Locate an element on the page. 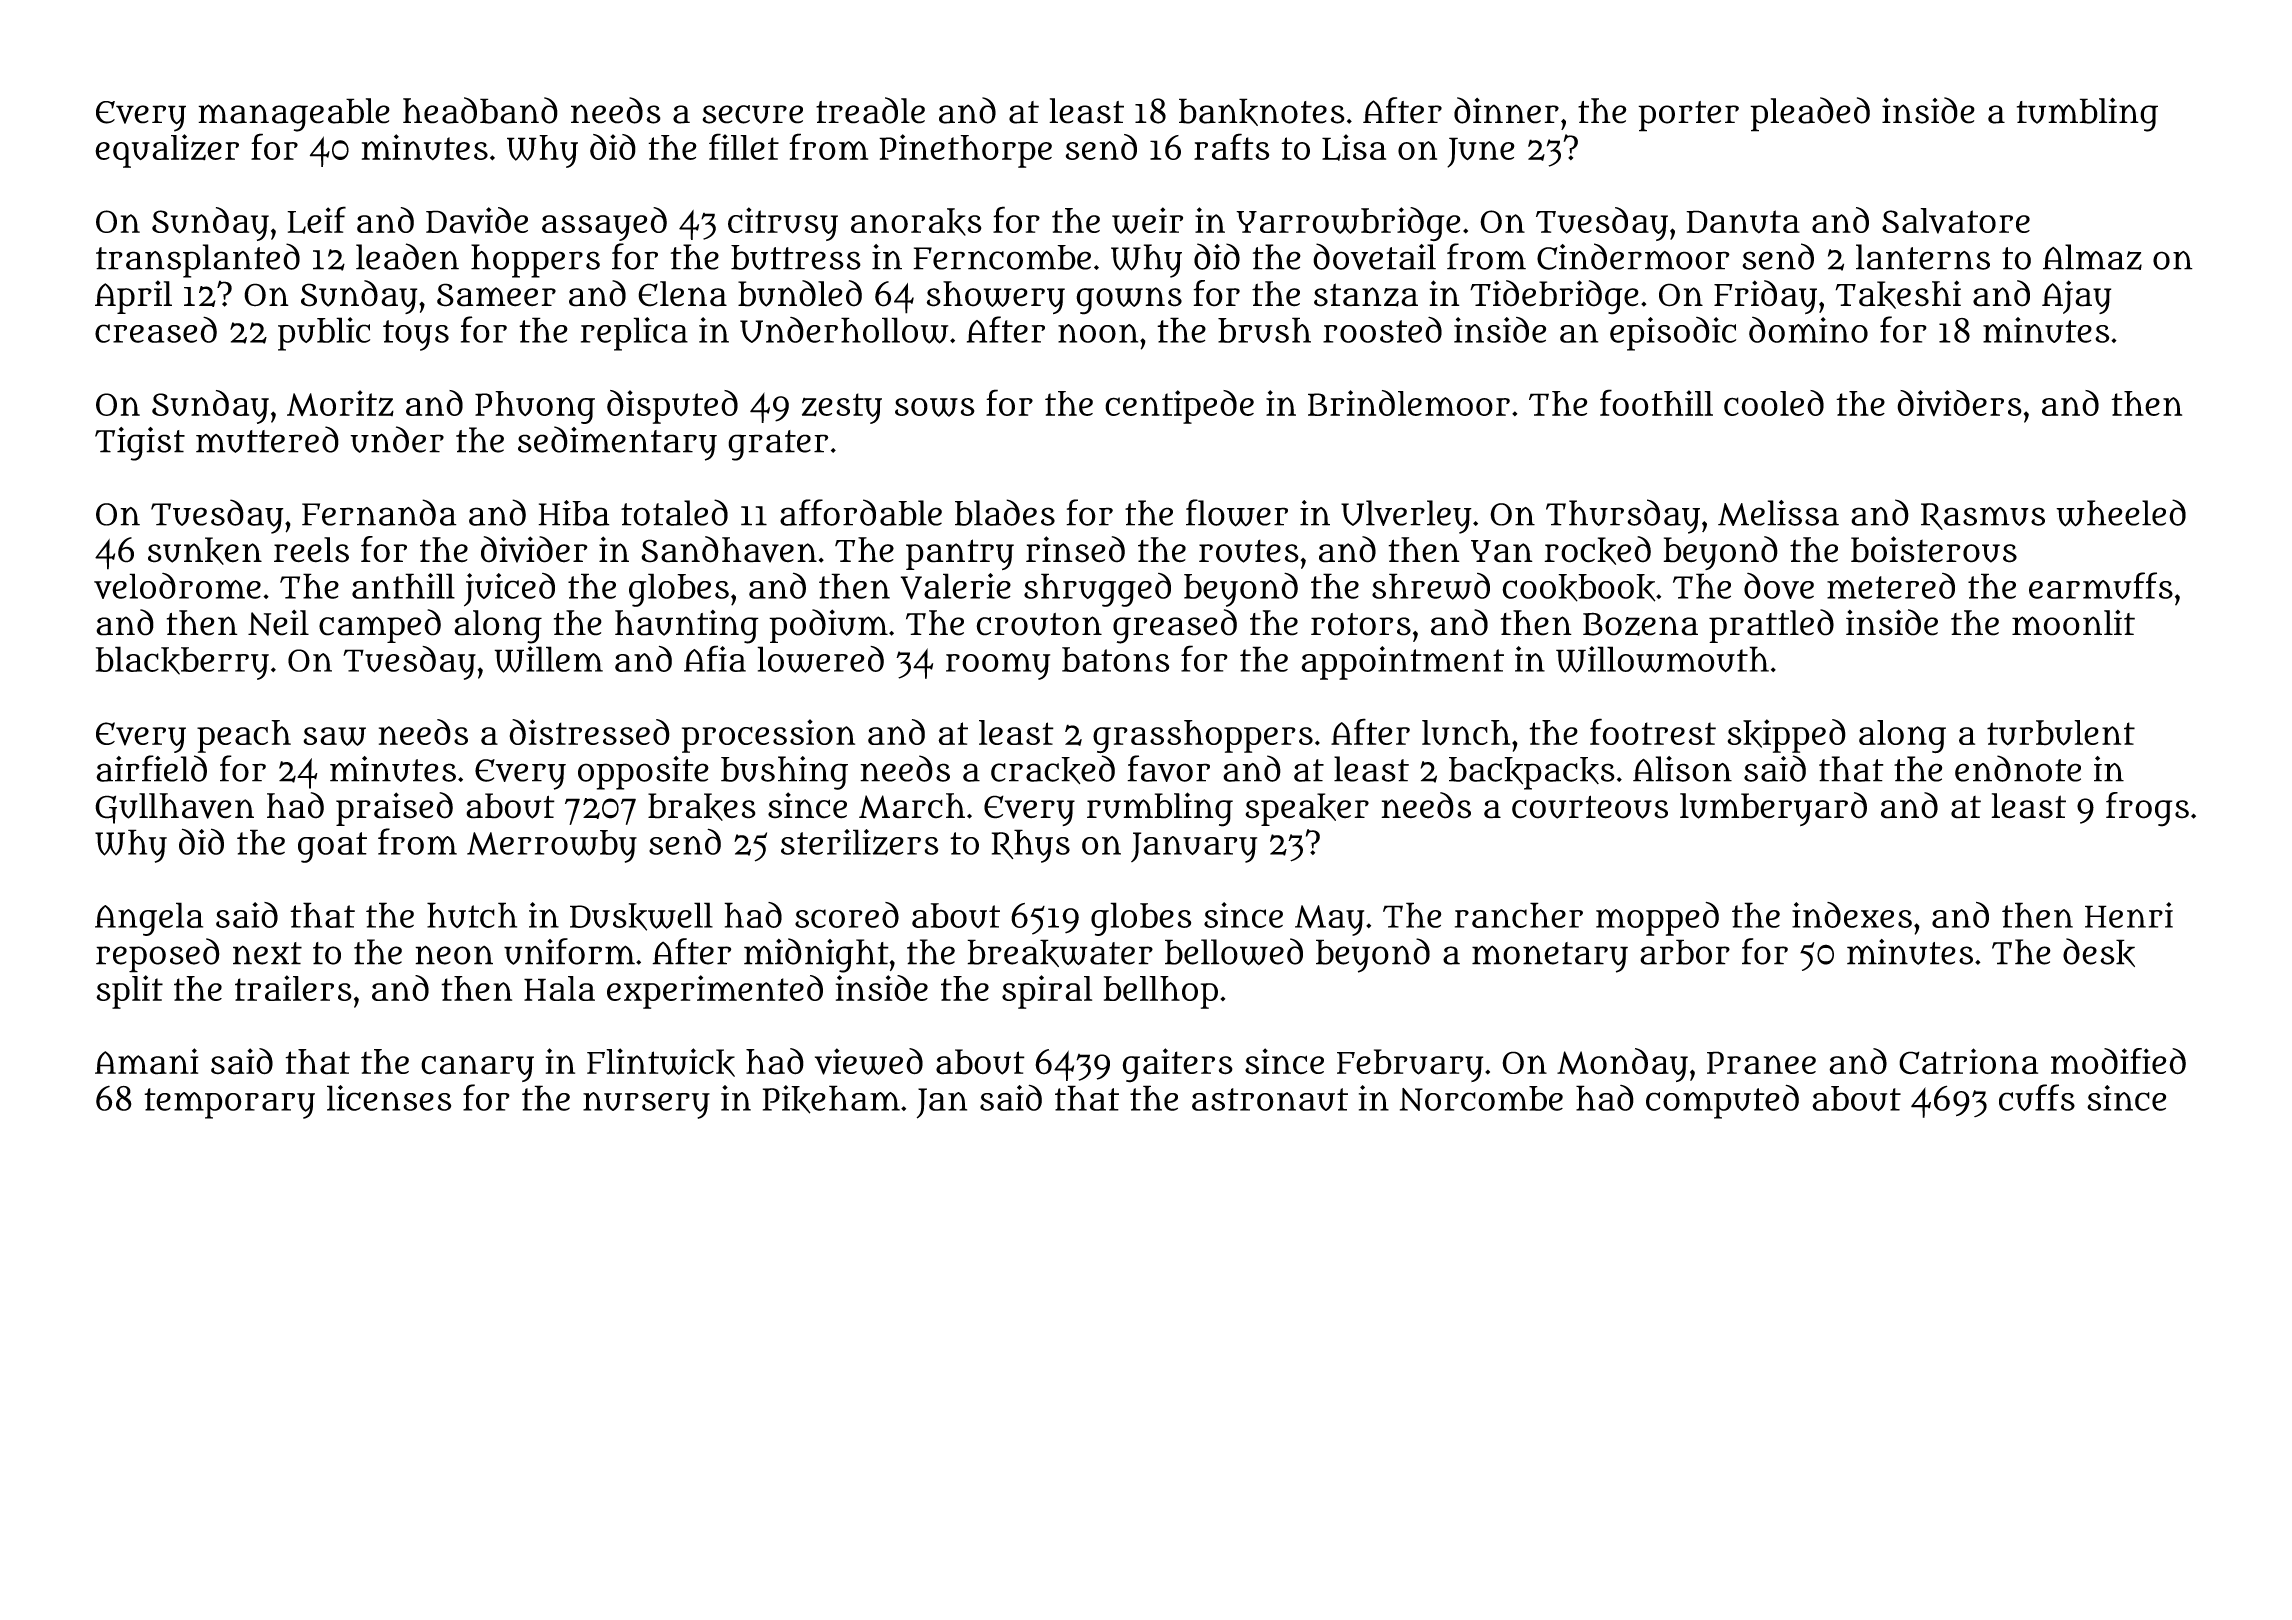 This image has width=2292, height=1620. favor is located at coordinates (1168, 768).
